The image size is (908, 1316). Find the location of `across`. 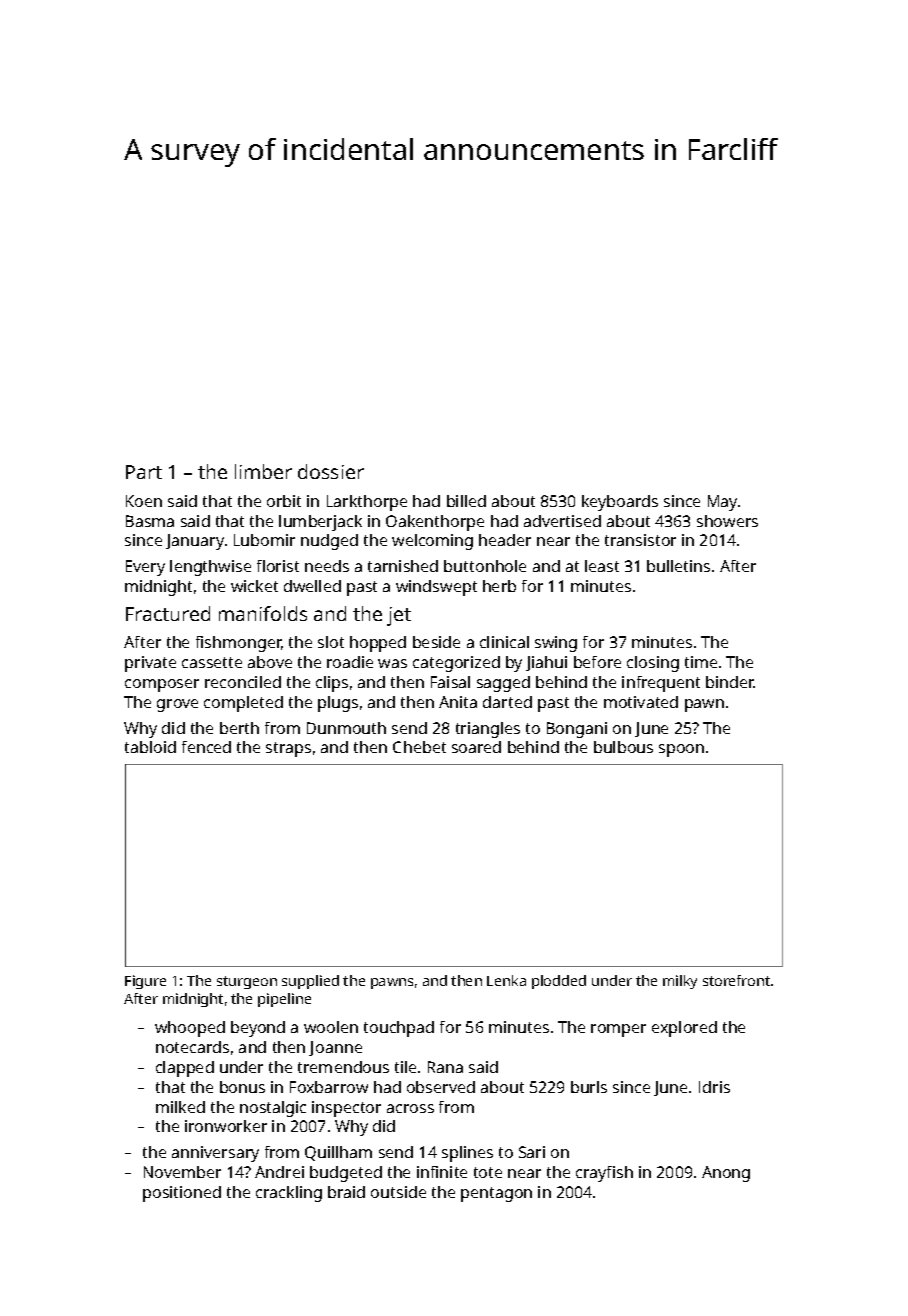

across is located at coordinates (410, 1108).
